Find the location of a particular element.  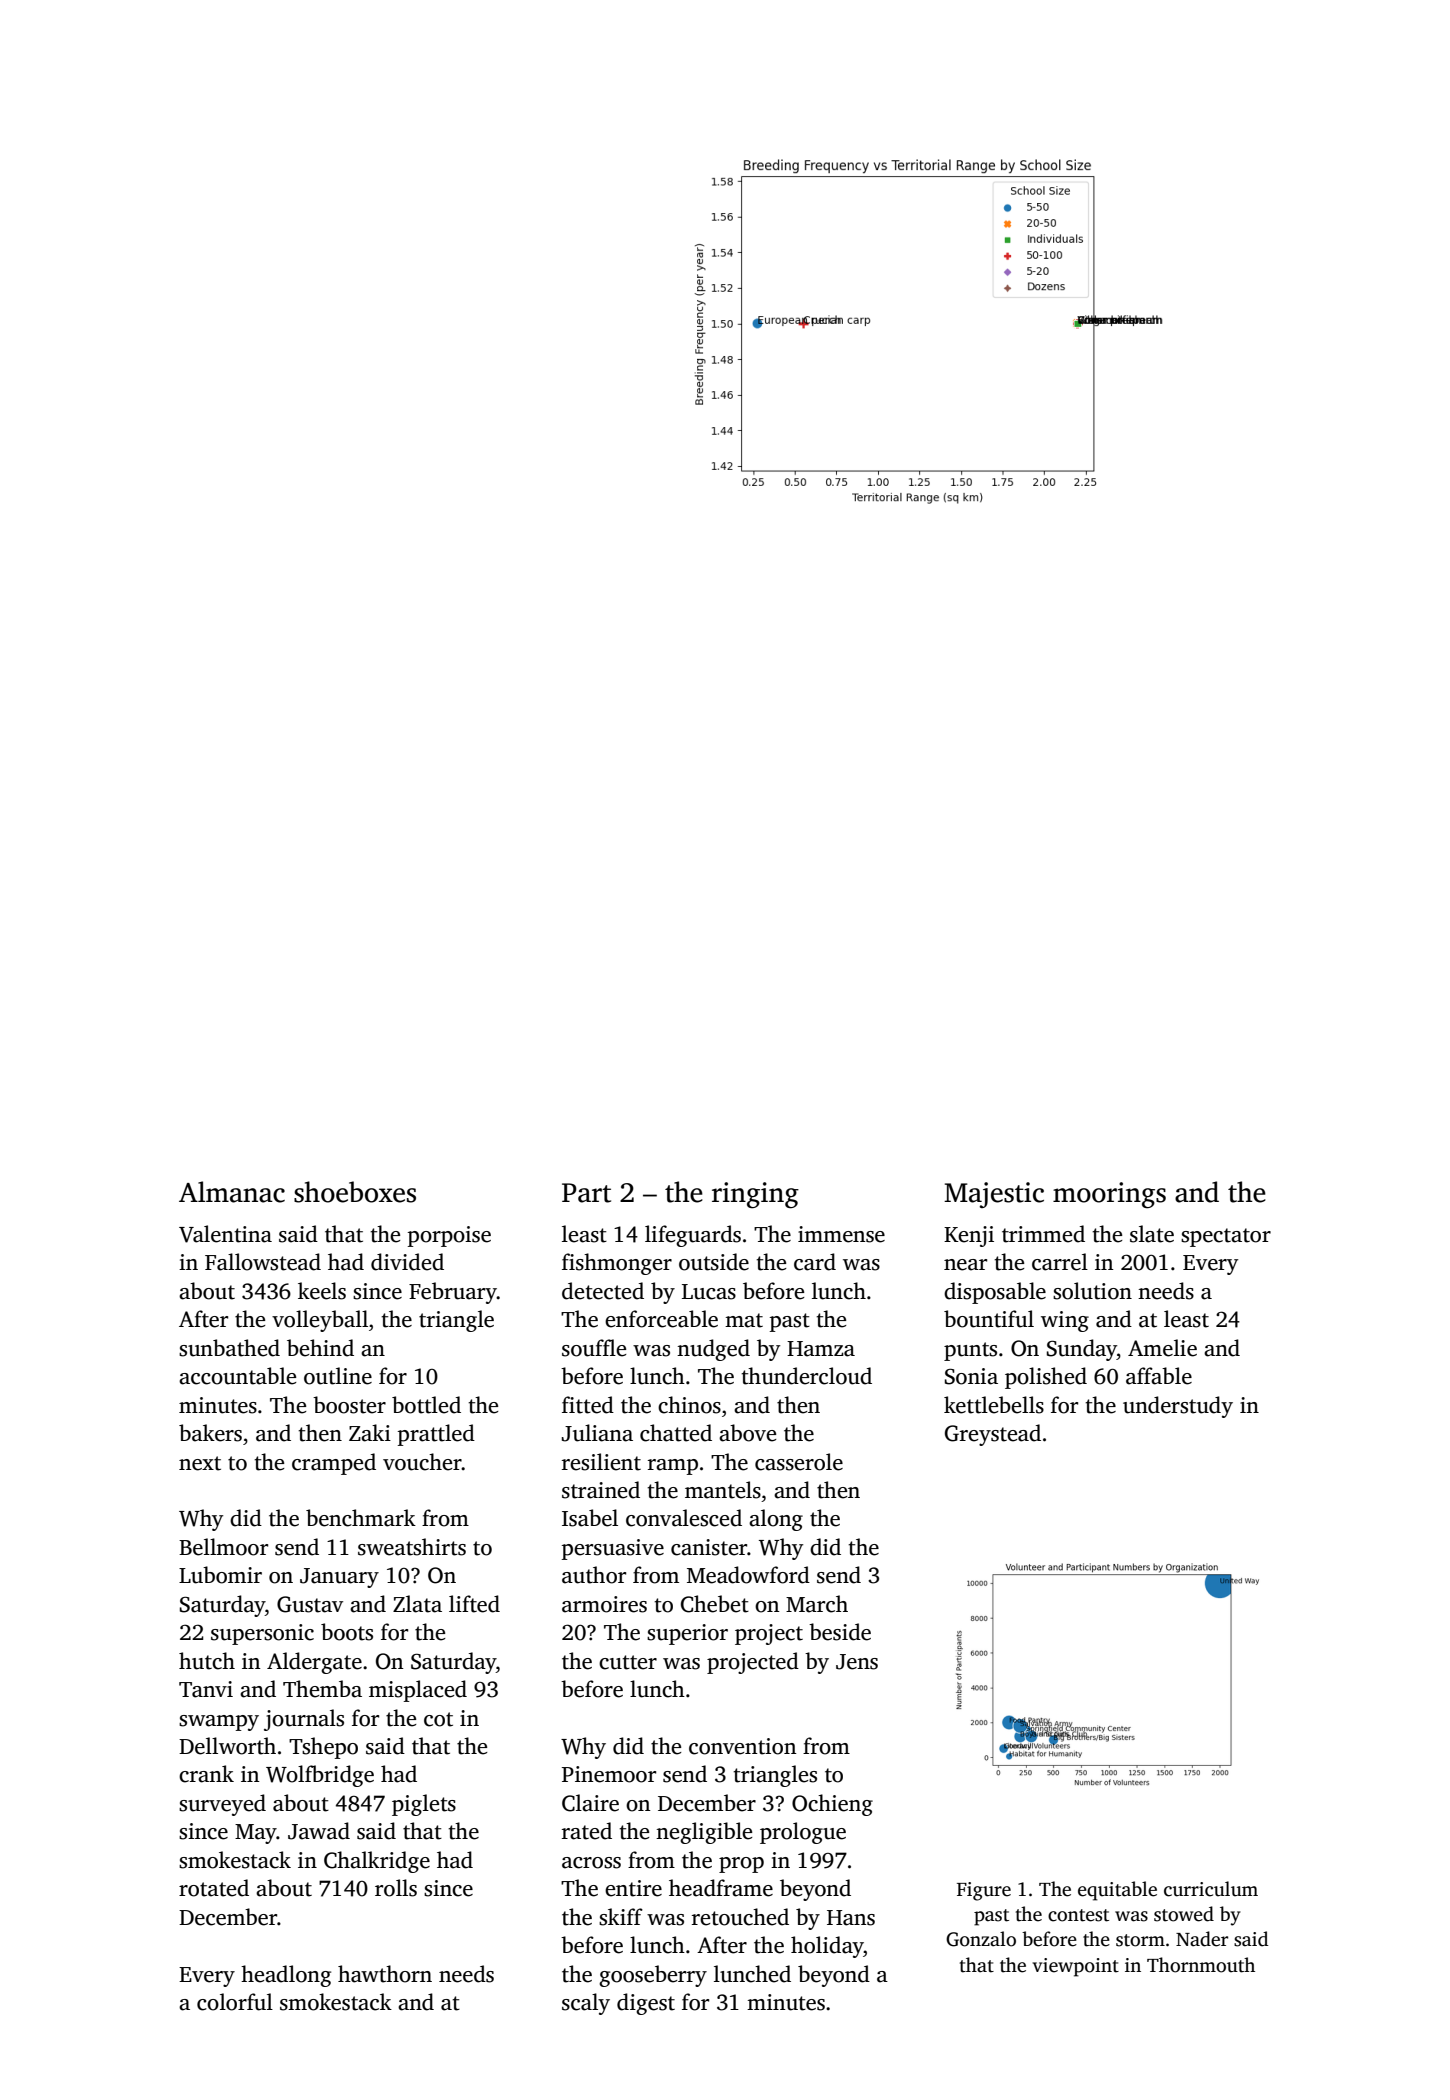

solution is located at coordinates (1092, 1291).
